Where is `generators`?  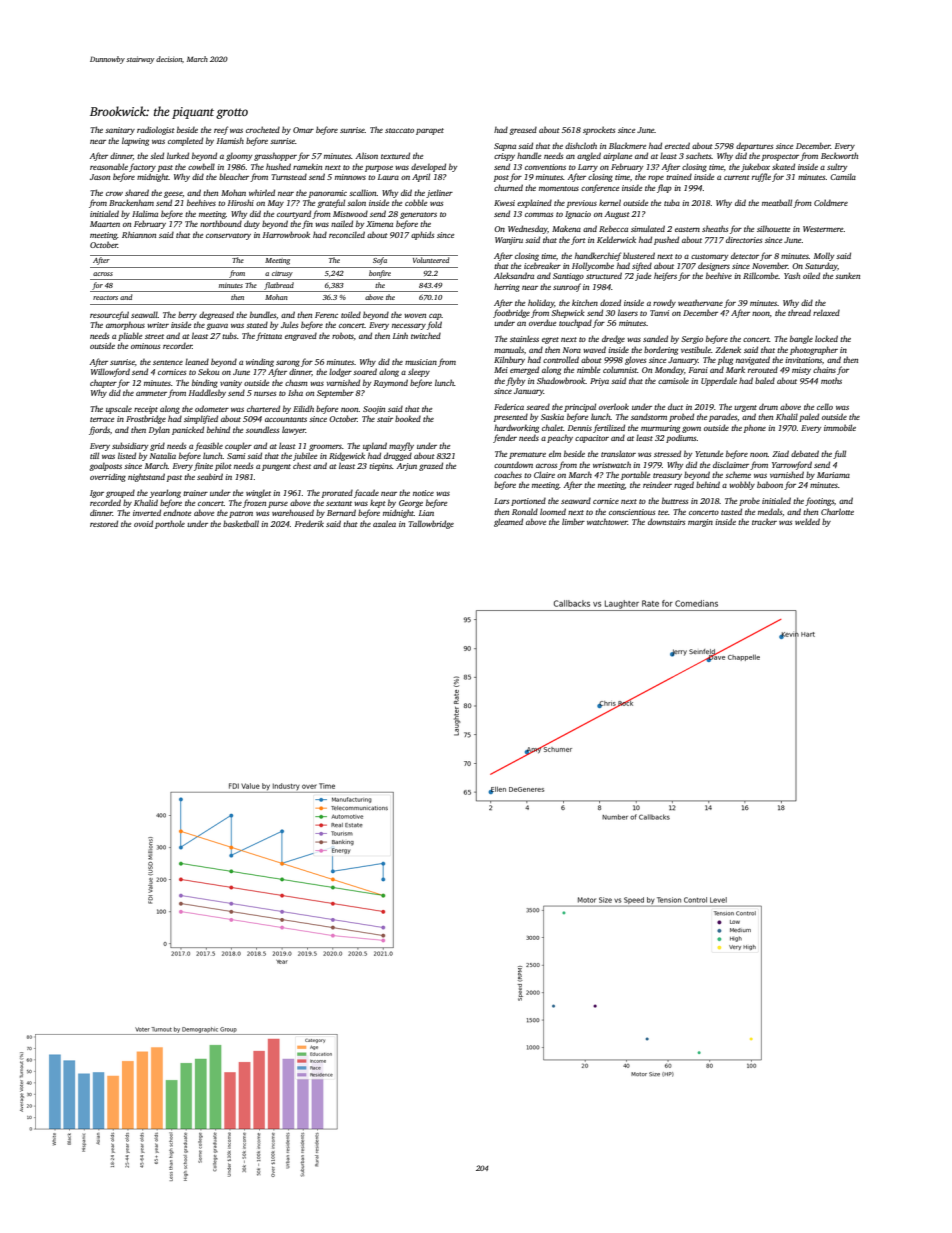
generators is located at coordinates (418, 215).
